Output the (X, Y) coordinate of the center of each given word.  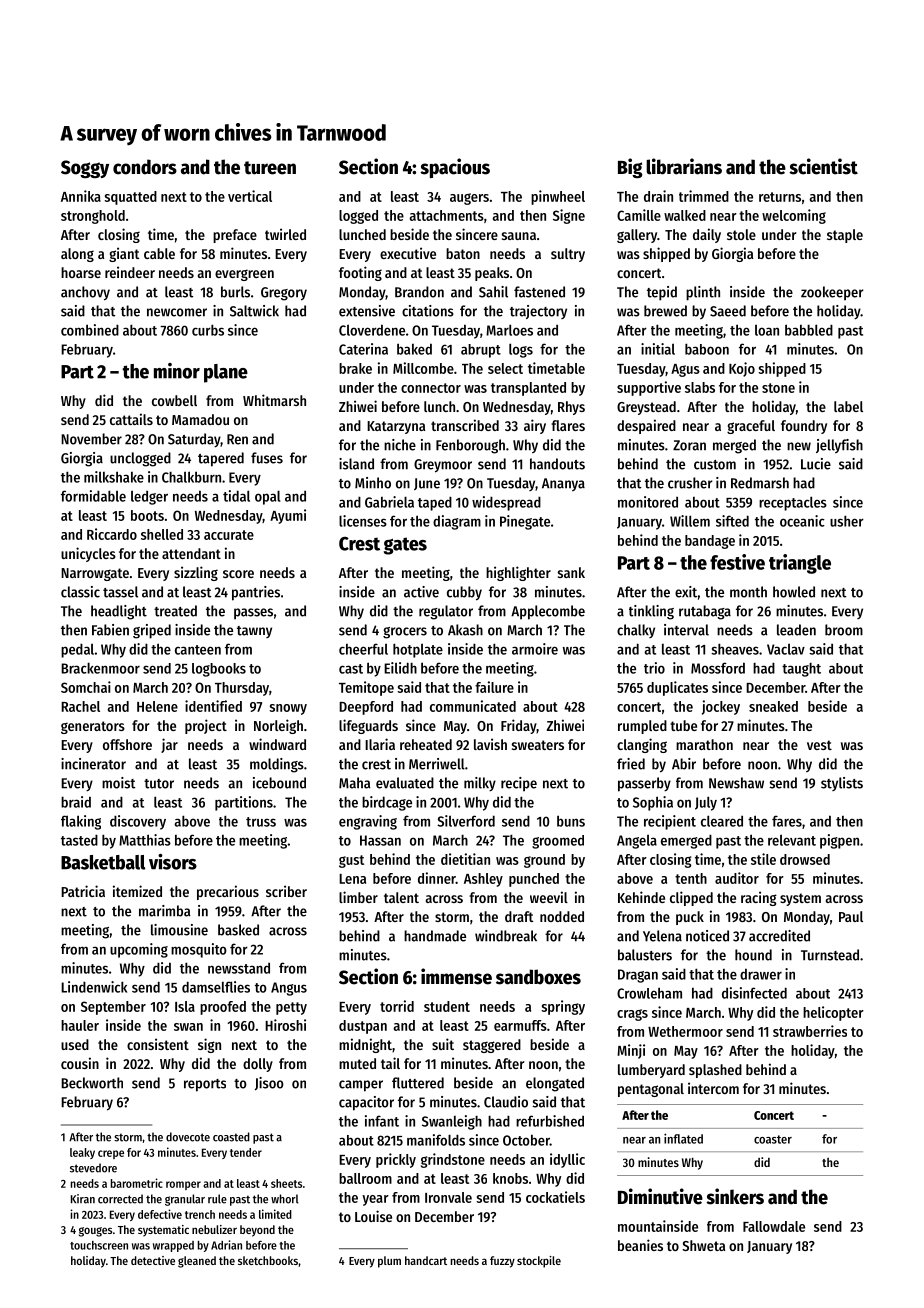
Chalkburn (191, 477)
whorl (285, 1199)
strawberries (810, 1031)
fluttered (418, 1083)
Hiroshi (285, 1025)
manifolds (436, 1140)
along (77, 255)
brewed (665, 311)
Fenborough (470, 446)
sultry (568, 255)
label (848, 406)
